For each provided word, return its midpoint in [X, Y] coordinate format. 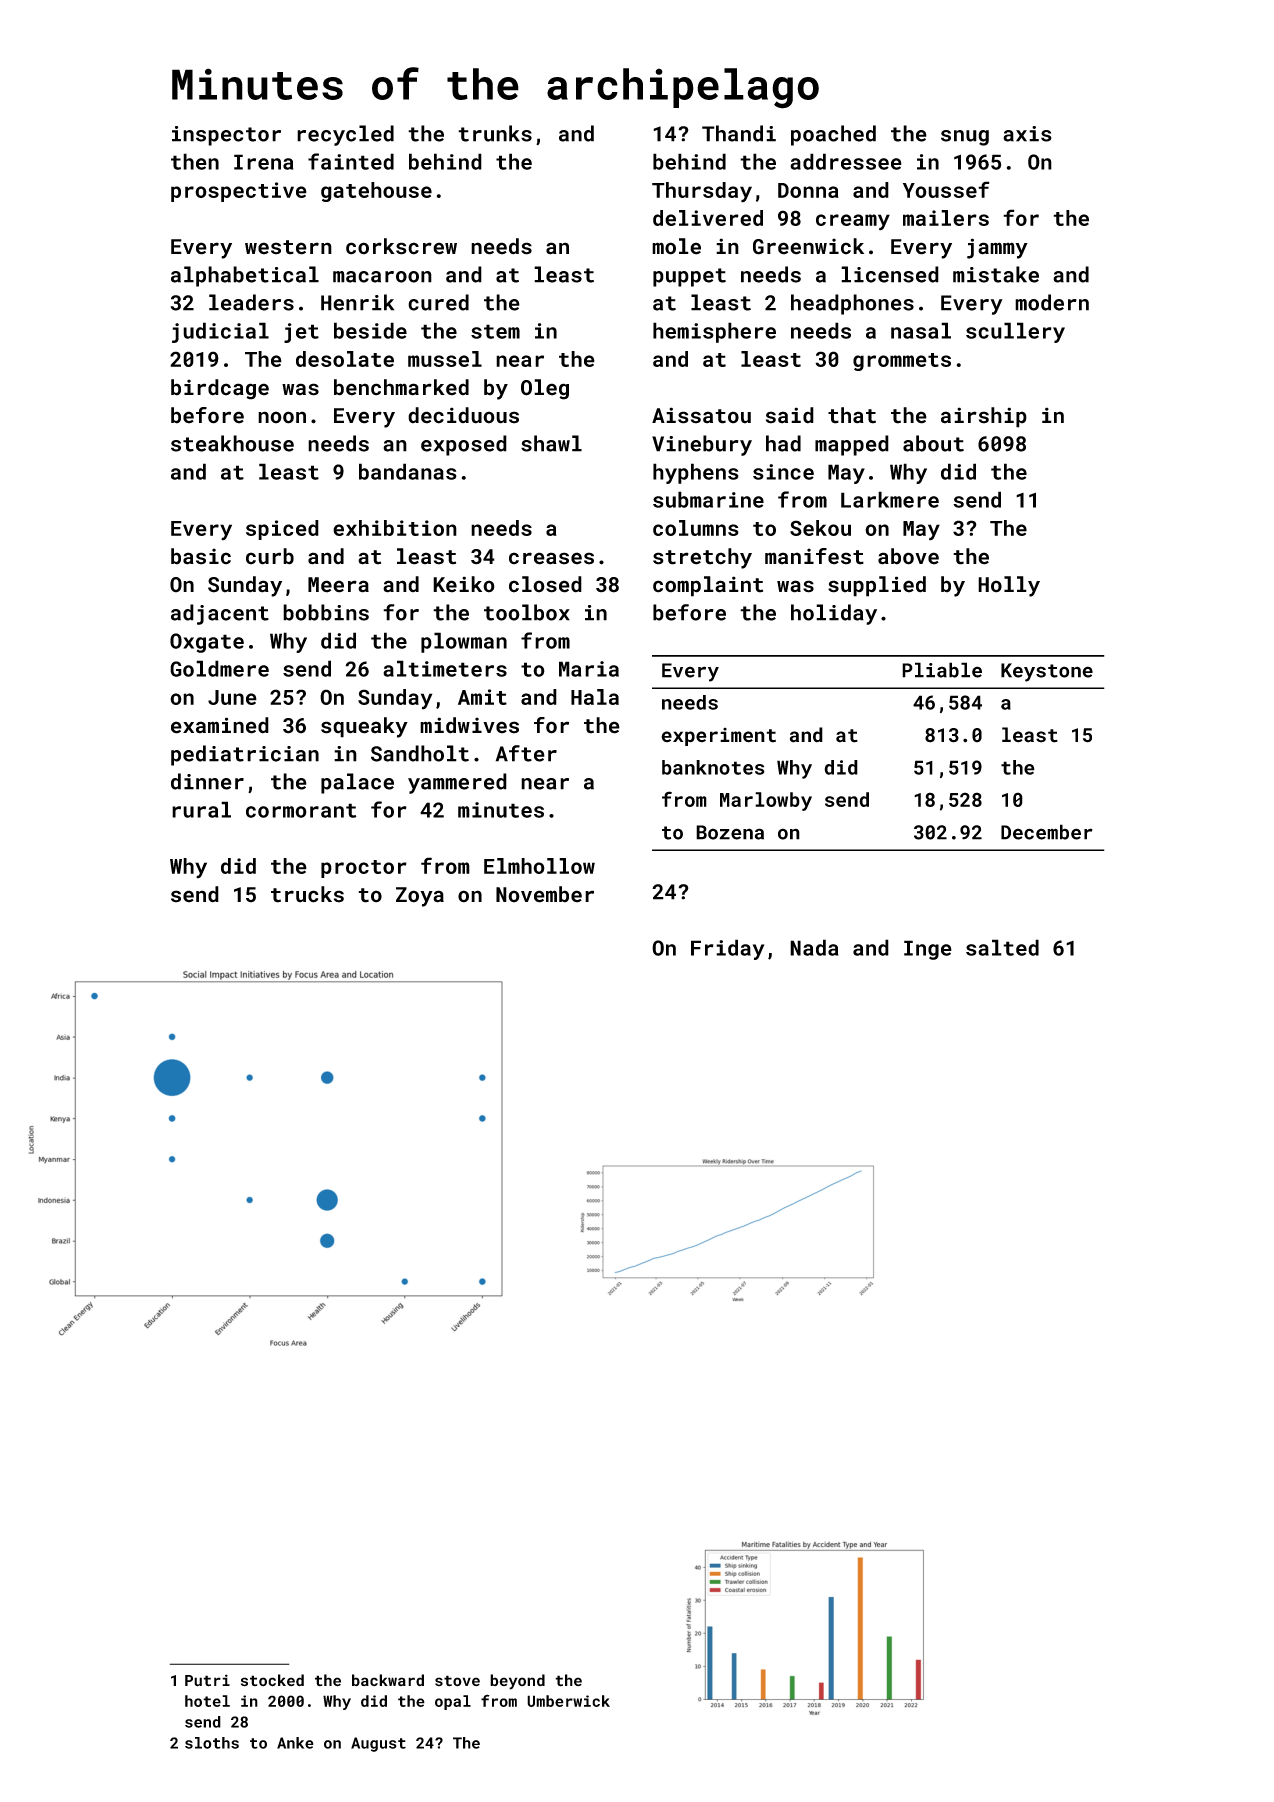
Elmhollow [539, 866]
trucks [307, 894]
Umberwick [568, 1701]
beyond [517, 1682]
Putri [207, 1680]
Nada [814, 947]
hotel [207, 1701]
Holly [1009, 586]
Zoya [420, 897]
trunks [495, 133]
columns [696, 528]
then [195, 161]
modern [1052, 302]
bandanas [408, 471]
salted [1002, 947]
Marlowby [766, 801]
